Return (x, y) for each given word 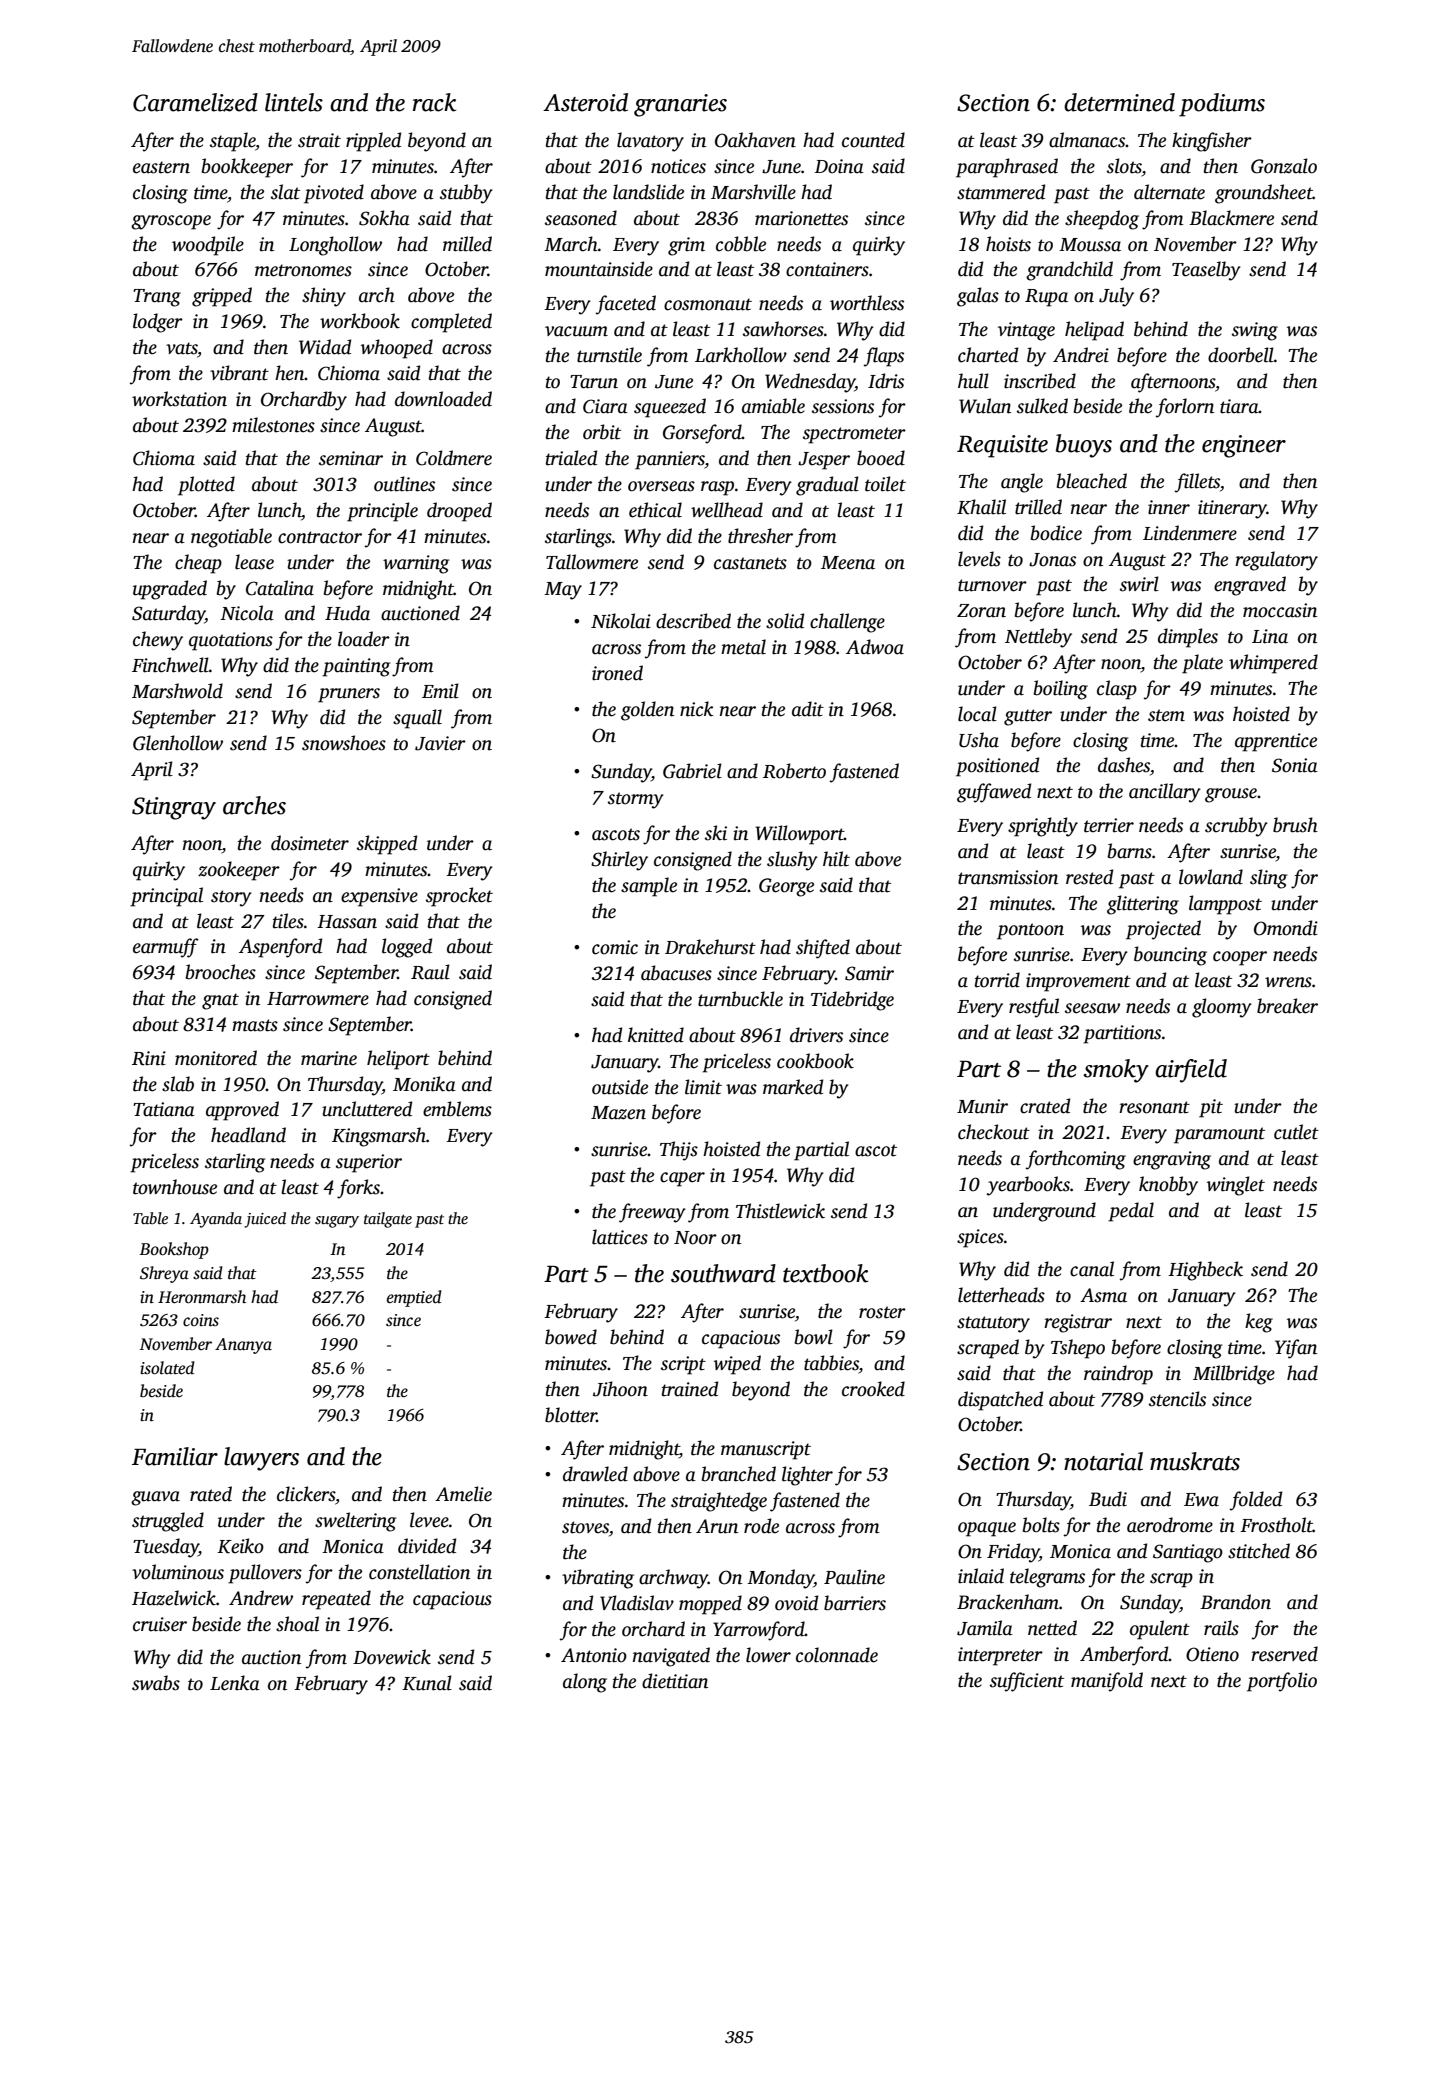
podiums (1222, 105)
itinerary (1232, 509)
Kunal (427, 1683)
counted (873, 140)
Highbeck (1205, 1271)
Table (150, 1218)
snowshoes (344, 743)
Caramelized (195, 102)
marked (793, 1087)
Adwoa (875, 647)
